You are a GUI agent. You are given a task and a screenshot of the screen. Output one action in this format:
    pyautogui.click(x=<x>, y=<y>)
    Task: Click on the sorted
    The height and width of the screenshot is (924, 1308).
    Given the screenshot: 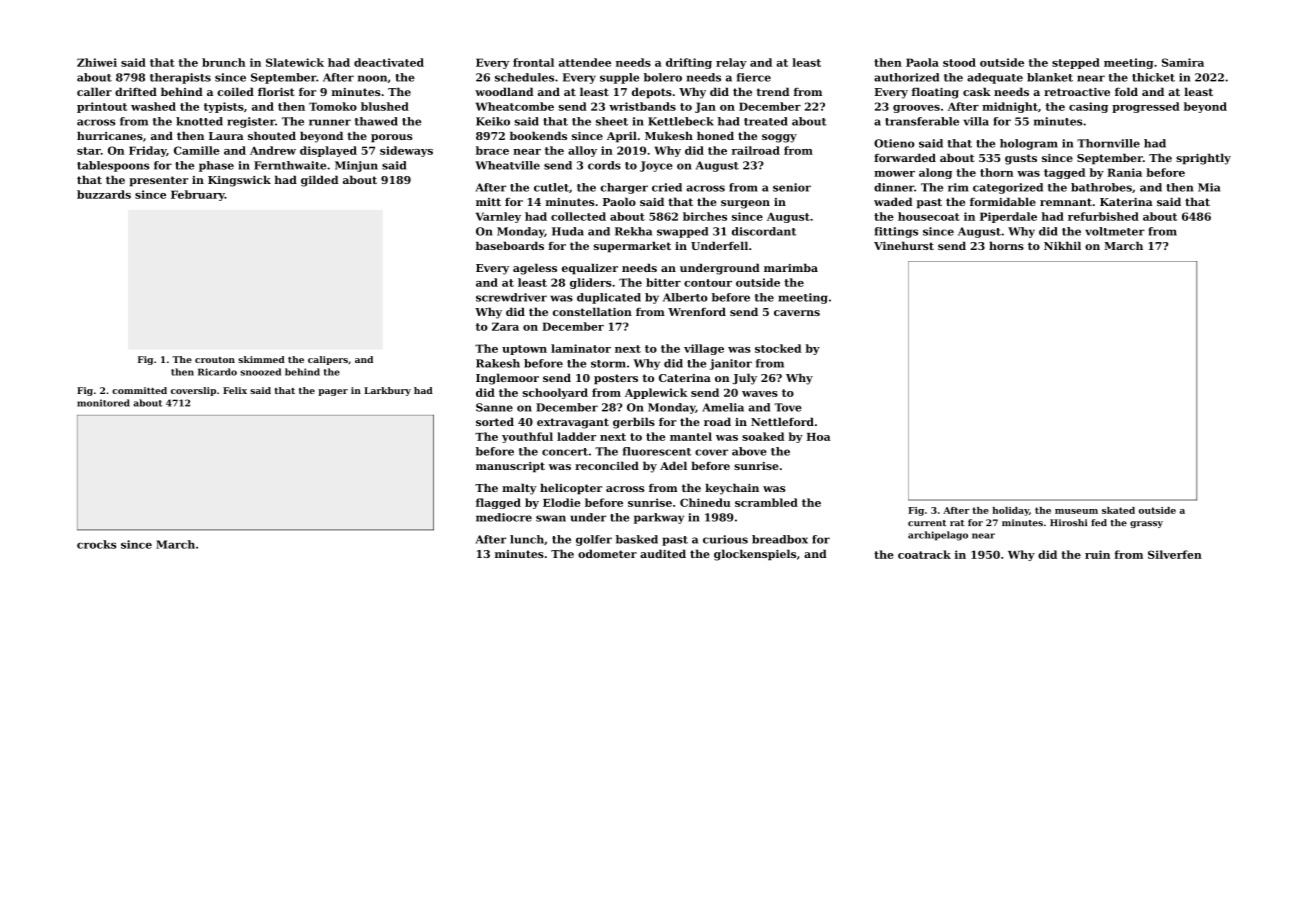 What is the action you would take?
    pyautogui.click(x=495, y=421)
